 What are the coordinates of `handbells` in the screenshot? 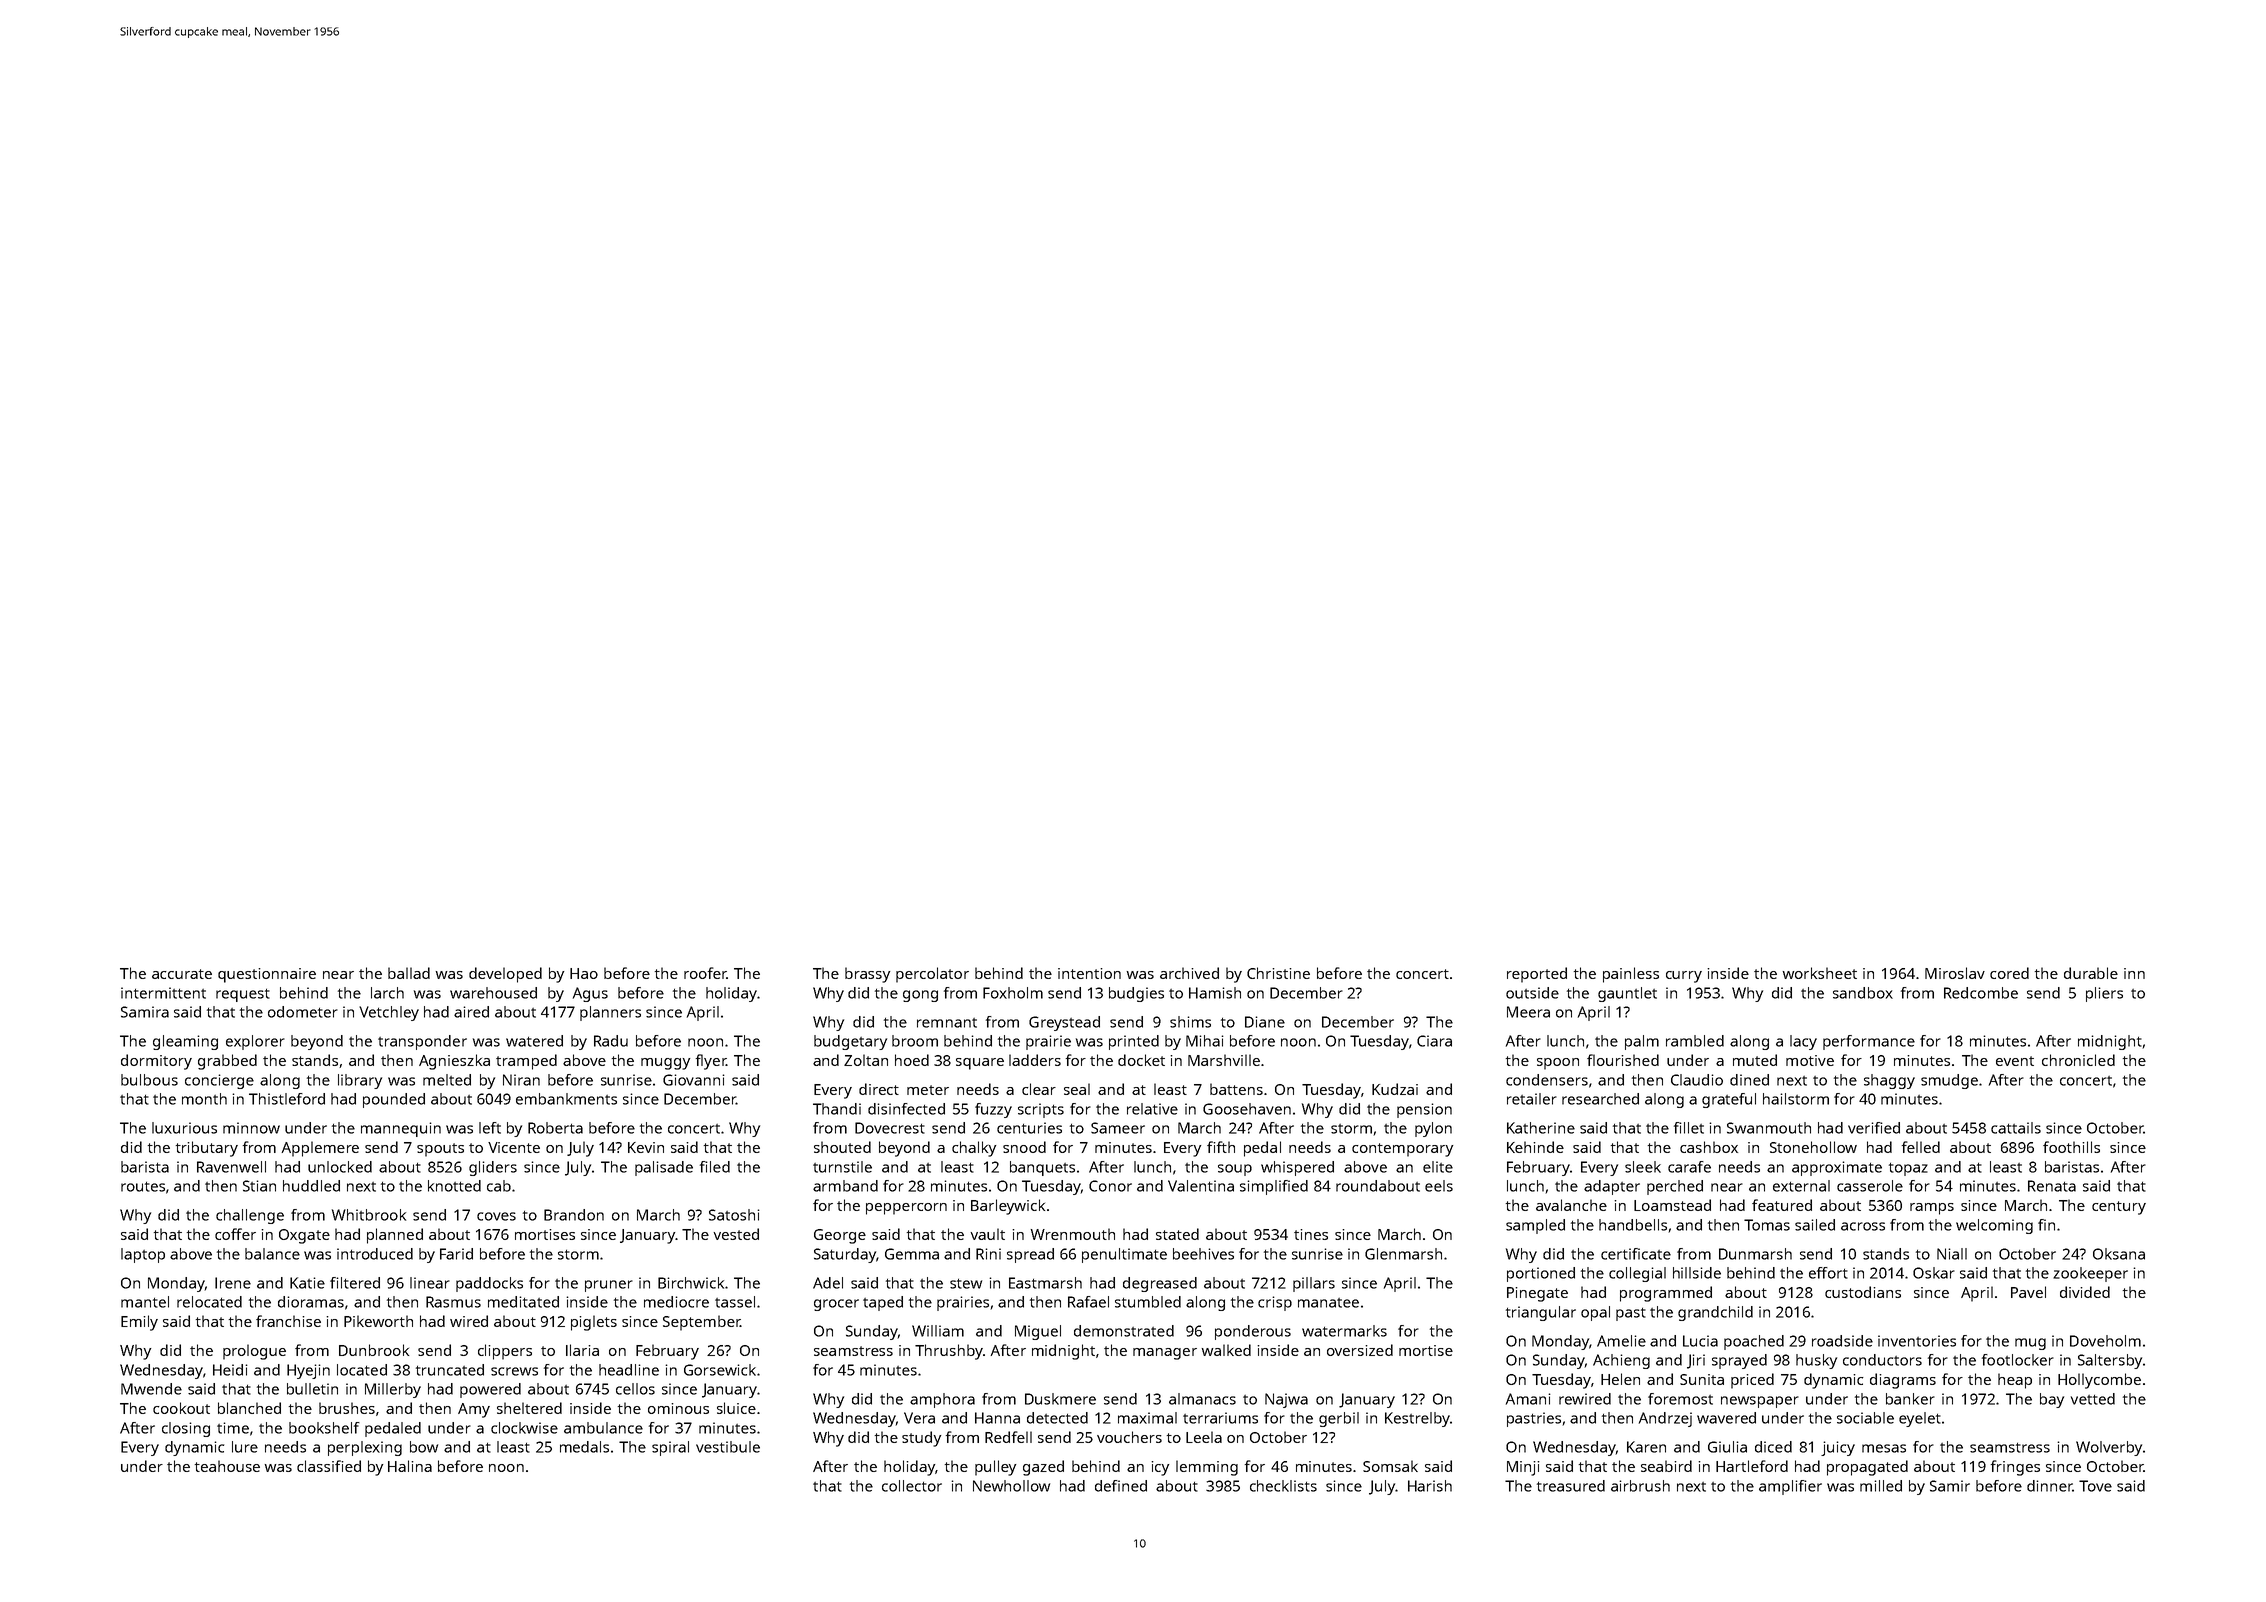 It's located at (1633, 1225).
